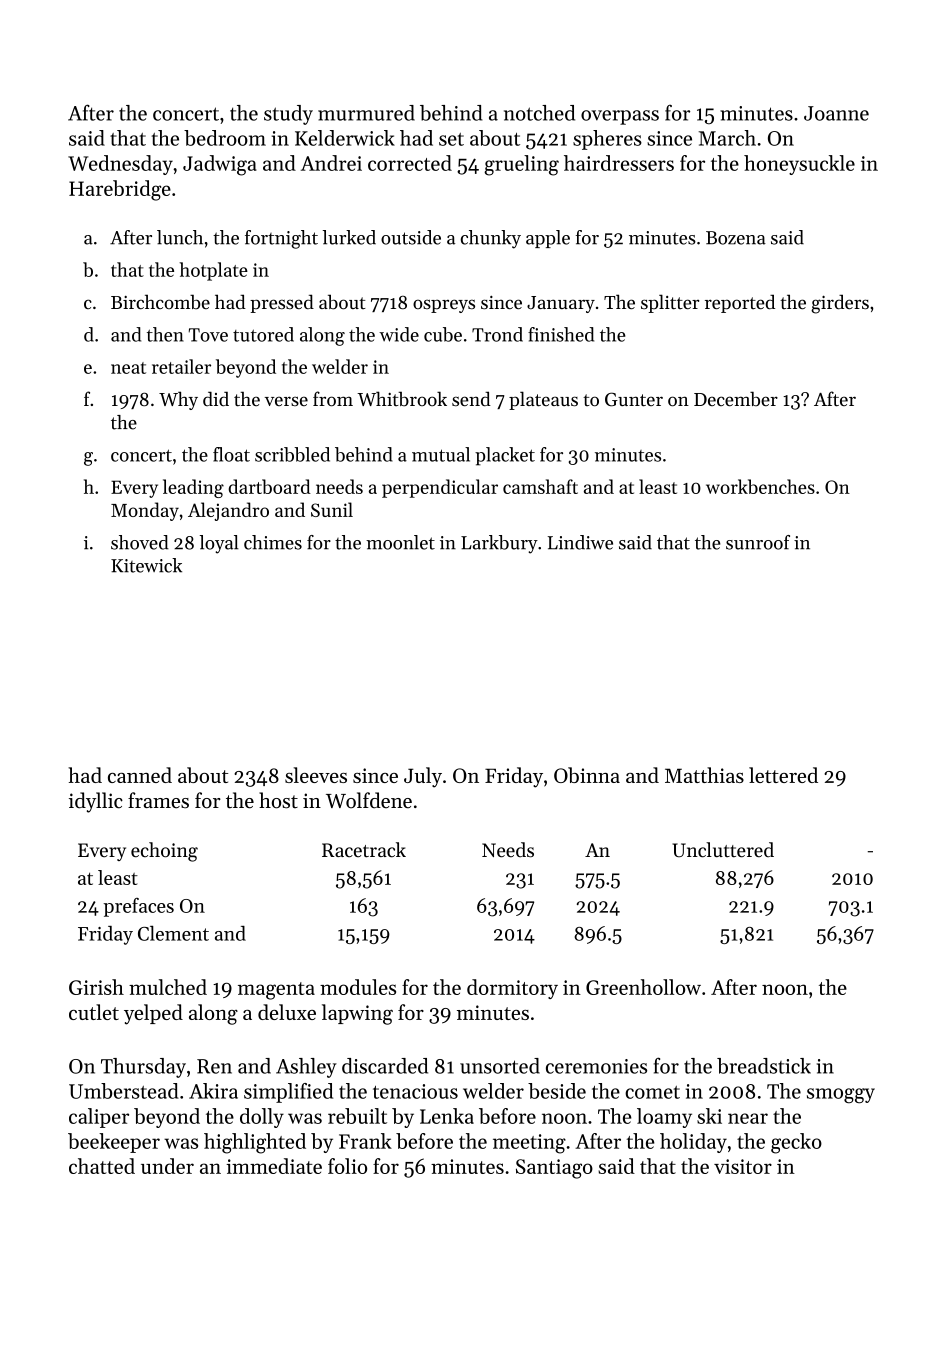 The image size is (951, 1350). Describe the element at coordinates (220, 165) in the screenshot. I see `Jadwiga` at that location.
